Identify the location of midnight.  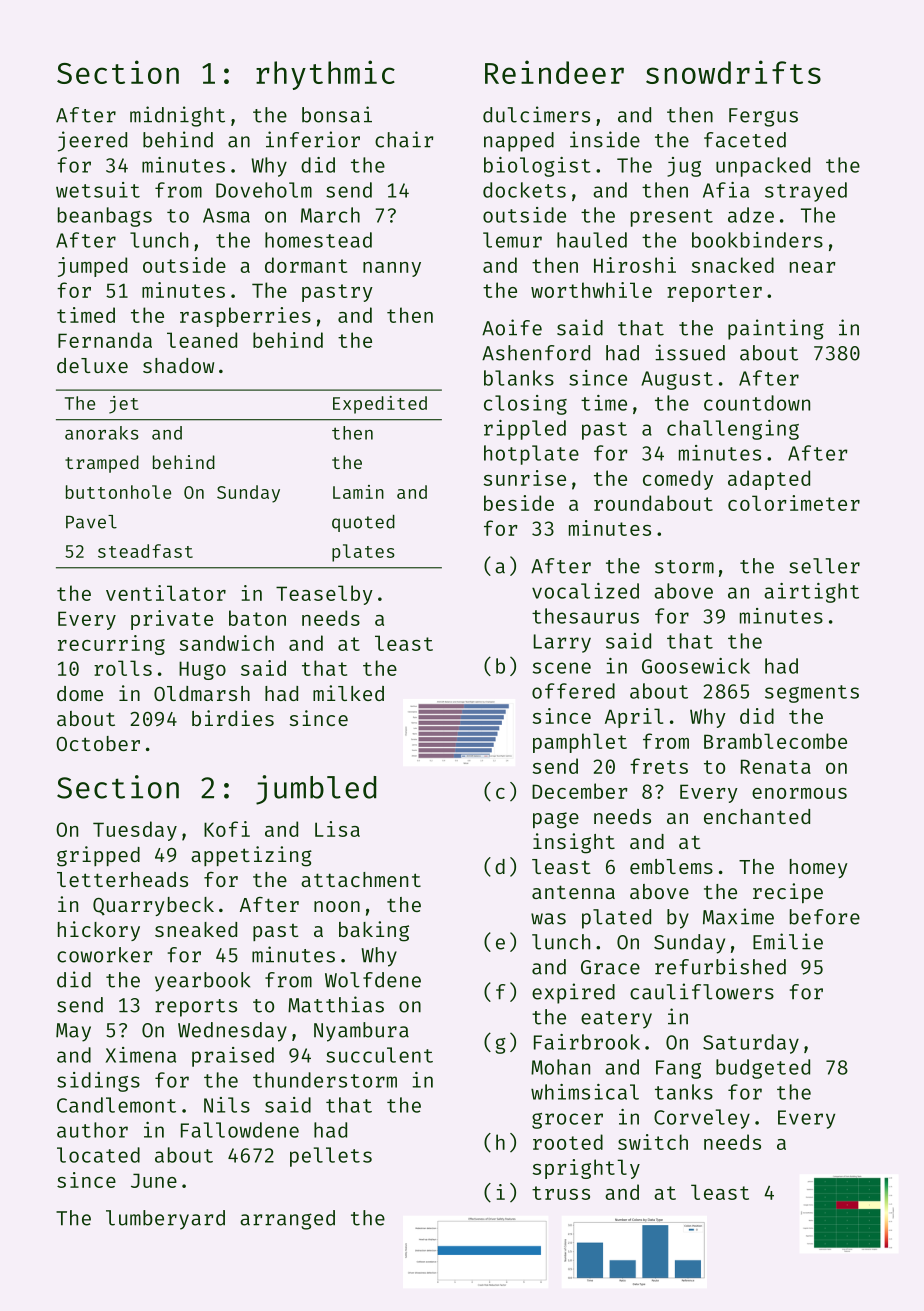
(177, 116).
